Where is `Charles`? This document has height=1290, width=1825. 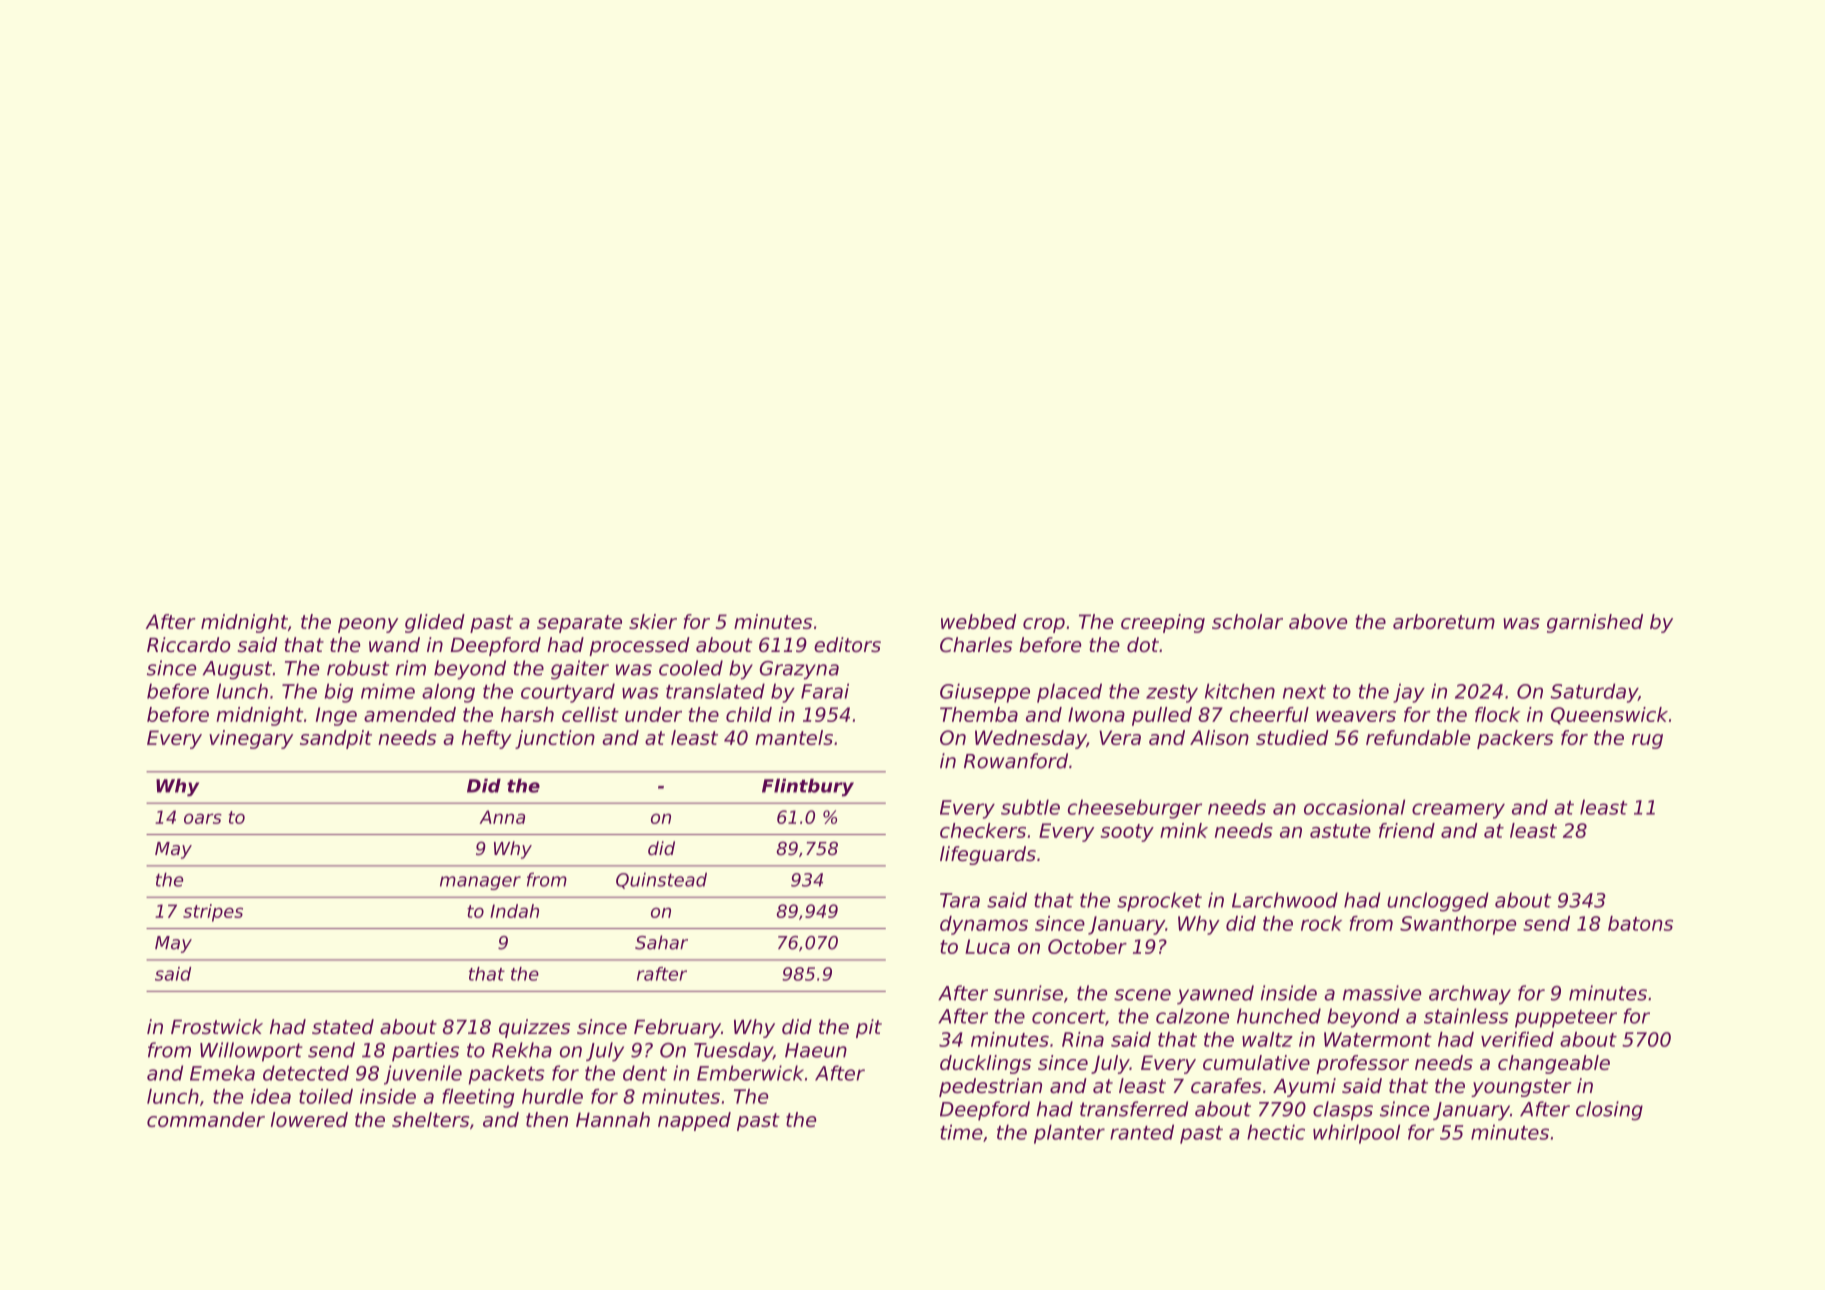
Charles is located at coordinates (976, 645).
